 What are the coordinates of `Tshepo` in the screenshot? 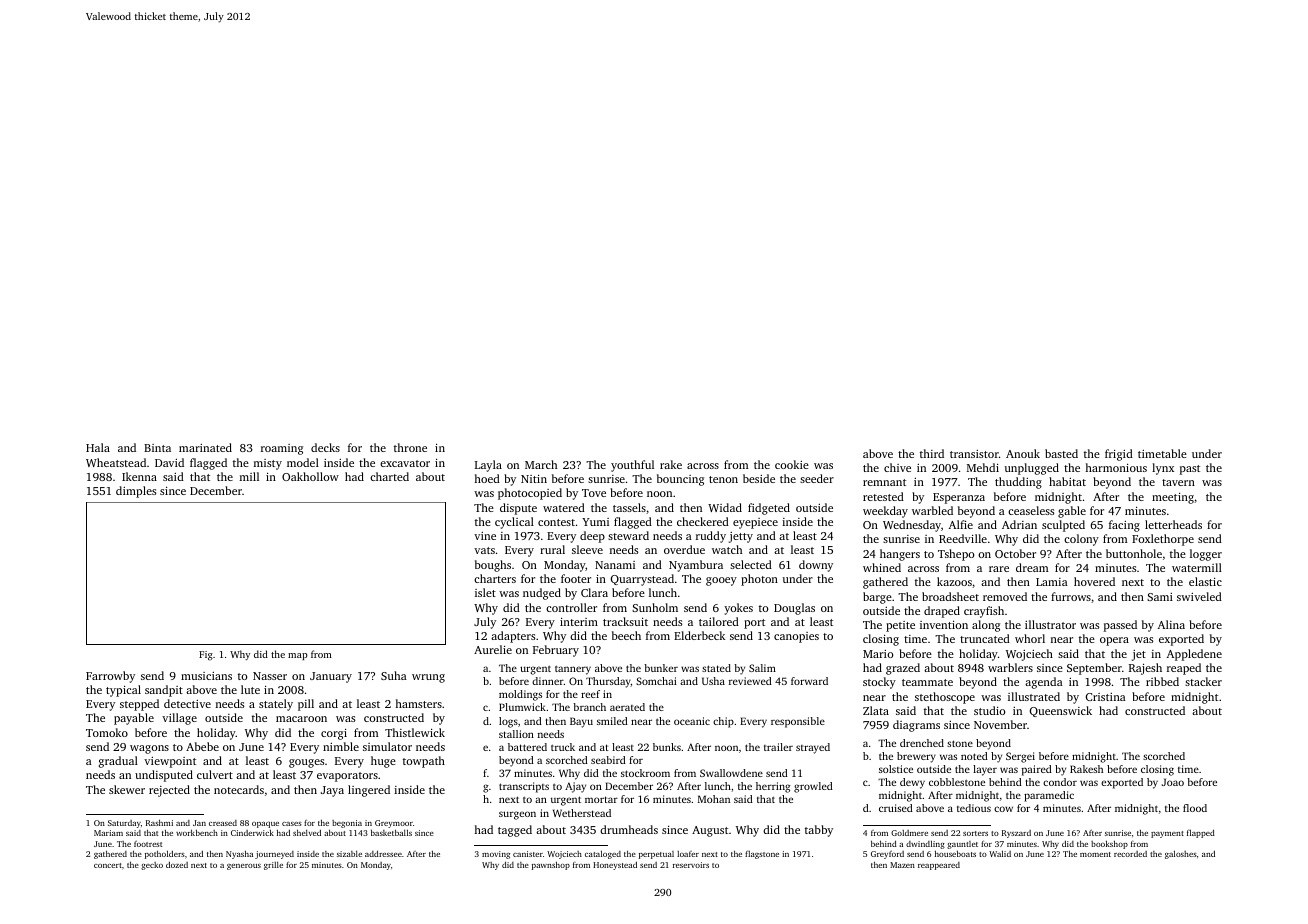 It's located at (956, 555).
